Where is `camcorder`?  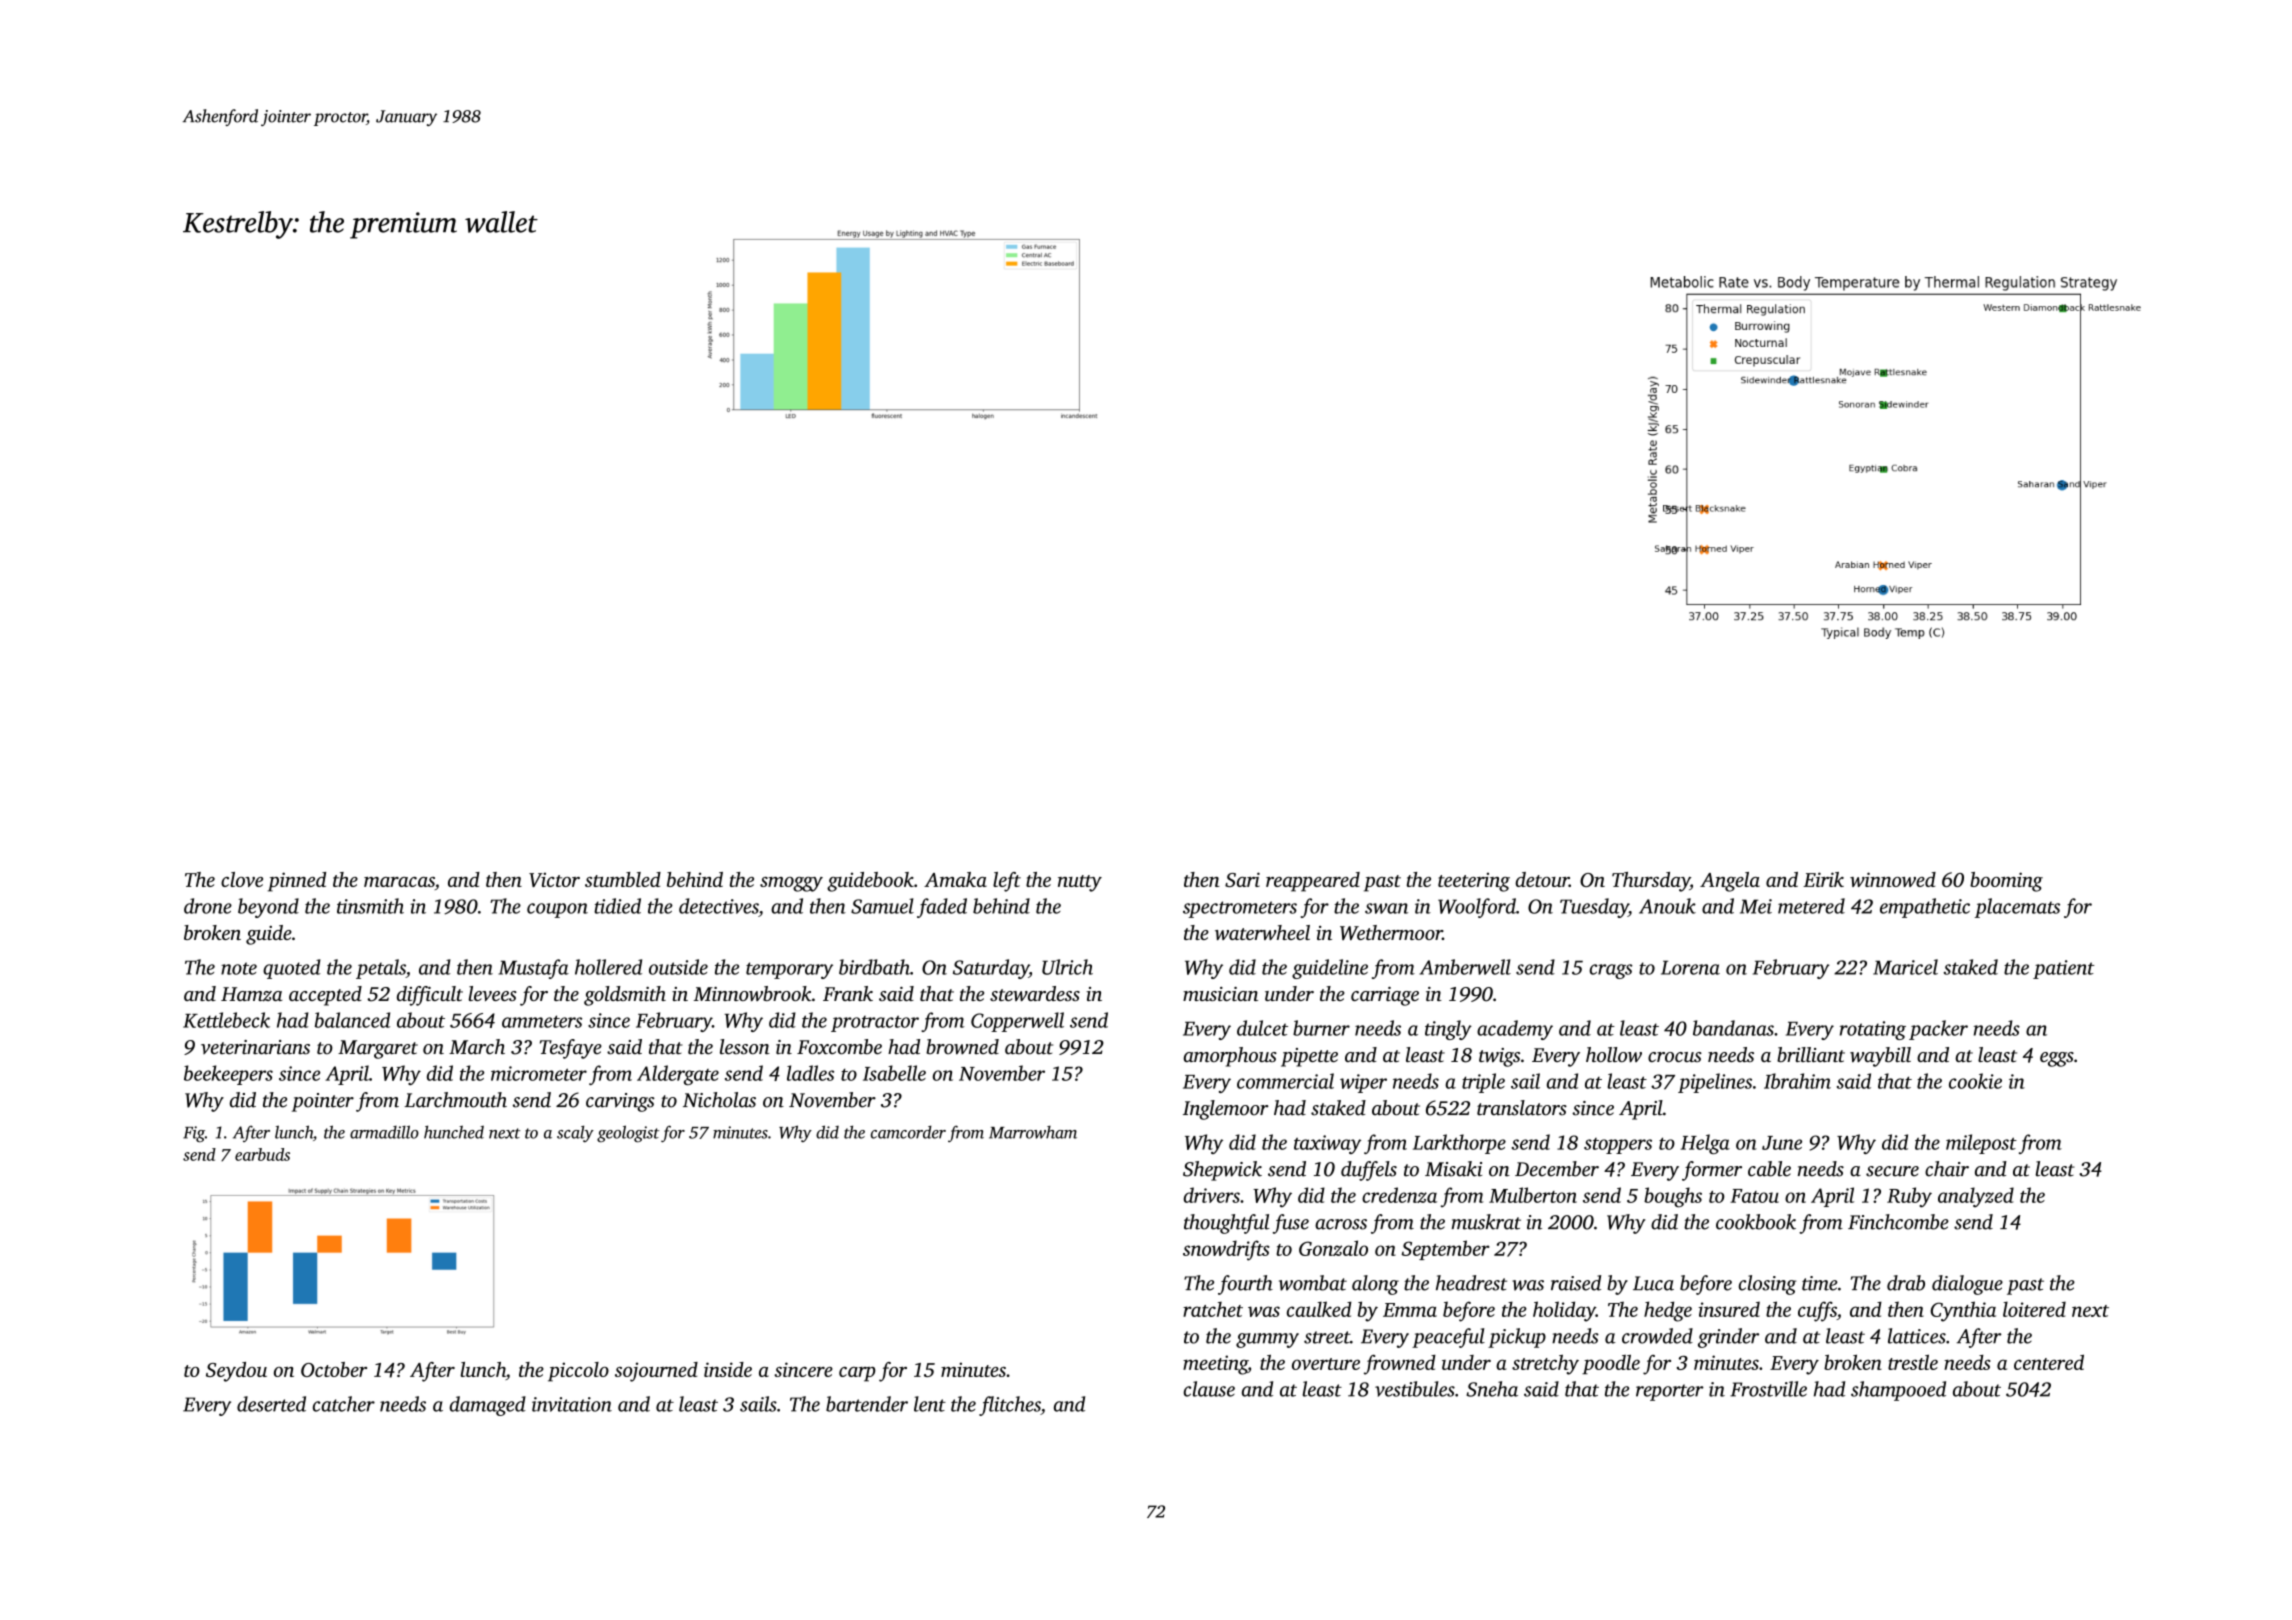 camcorder is located at coordinates (908, 1132).
